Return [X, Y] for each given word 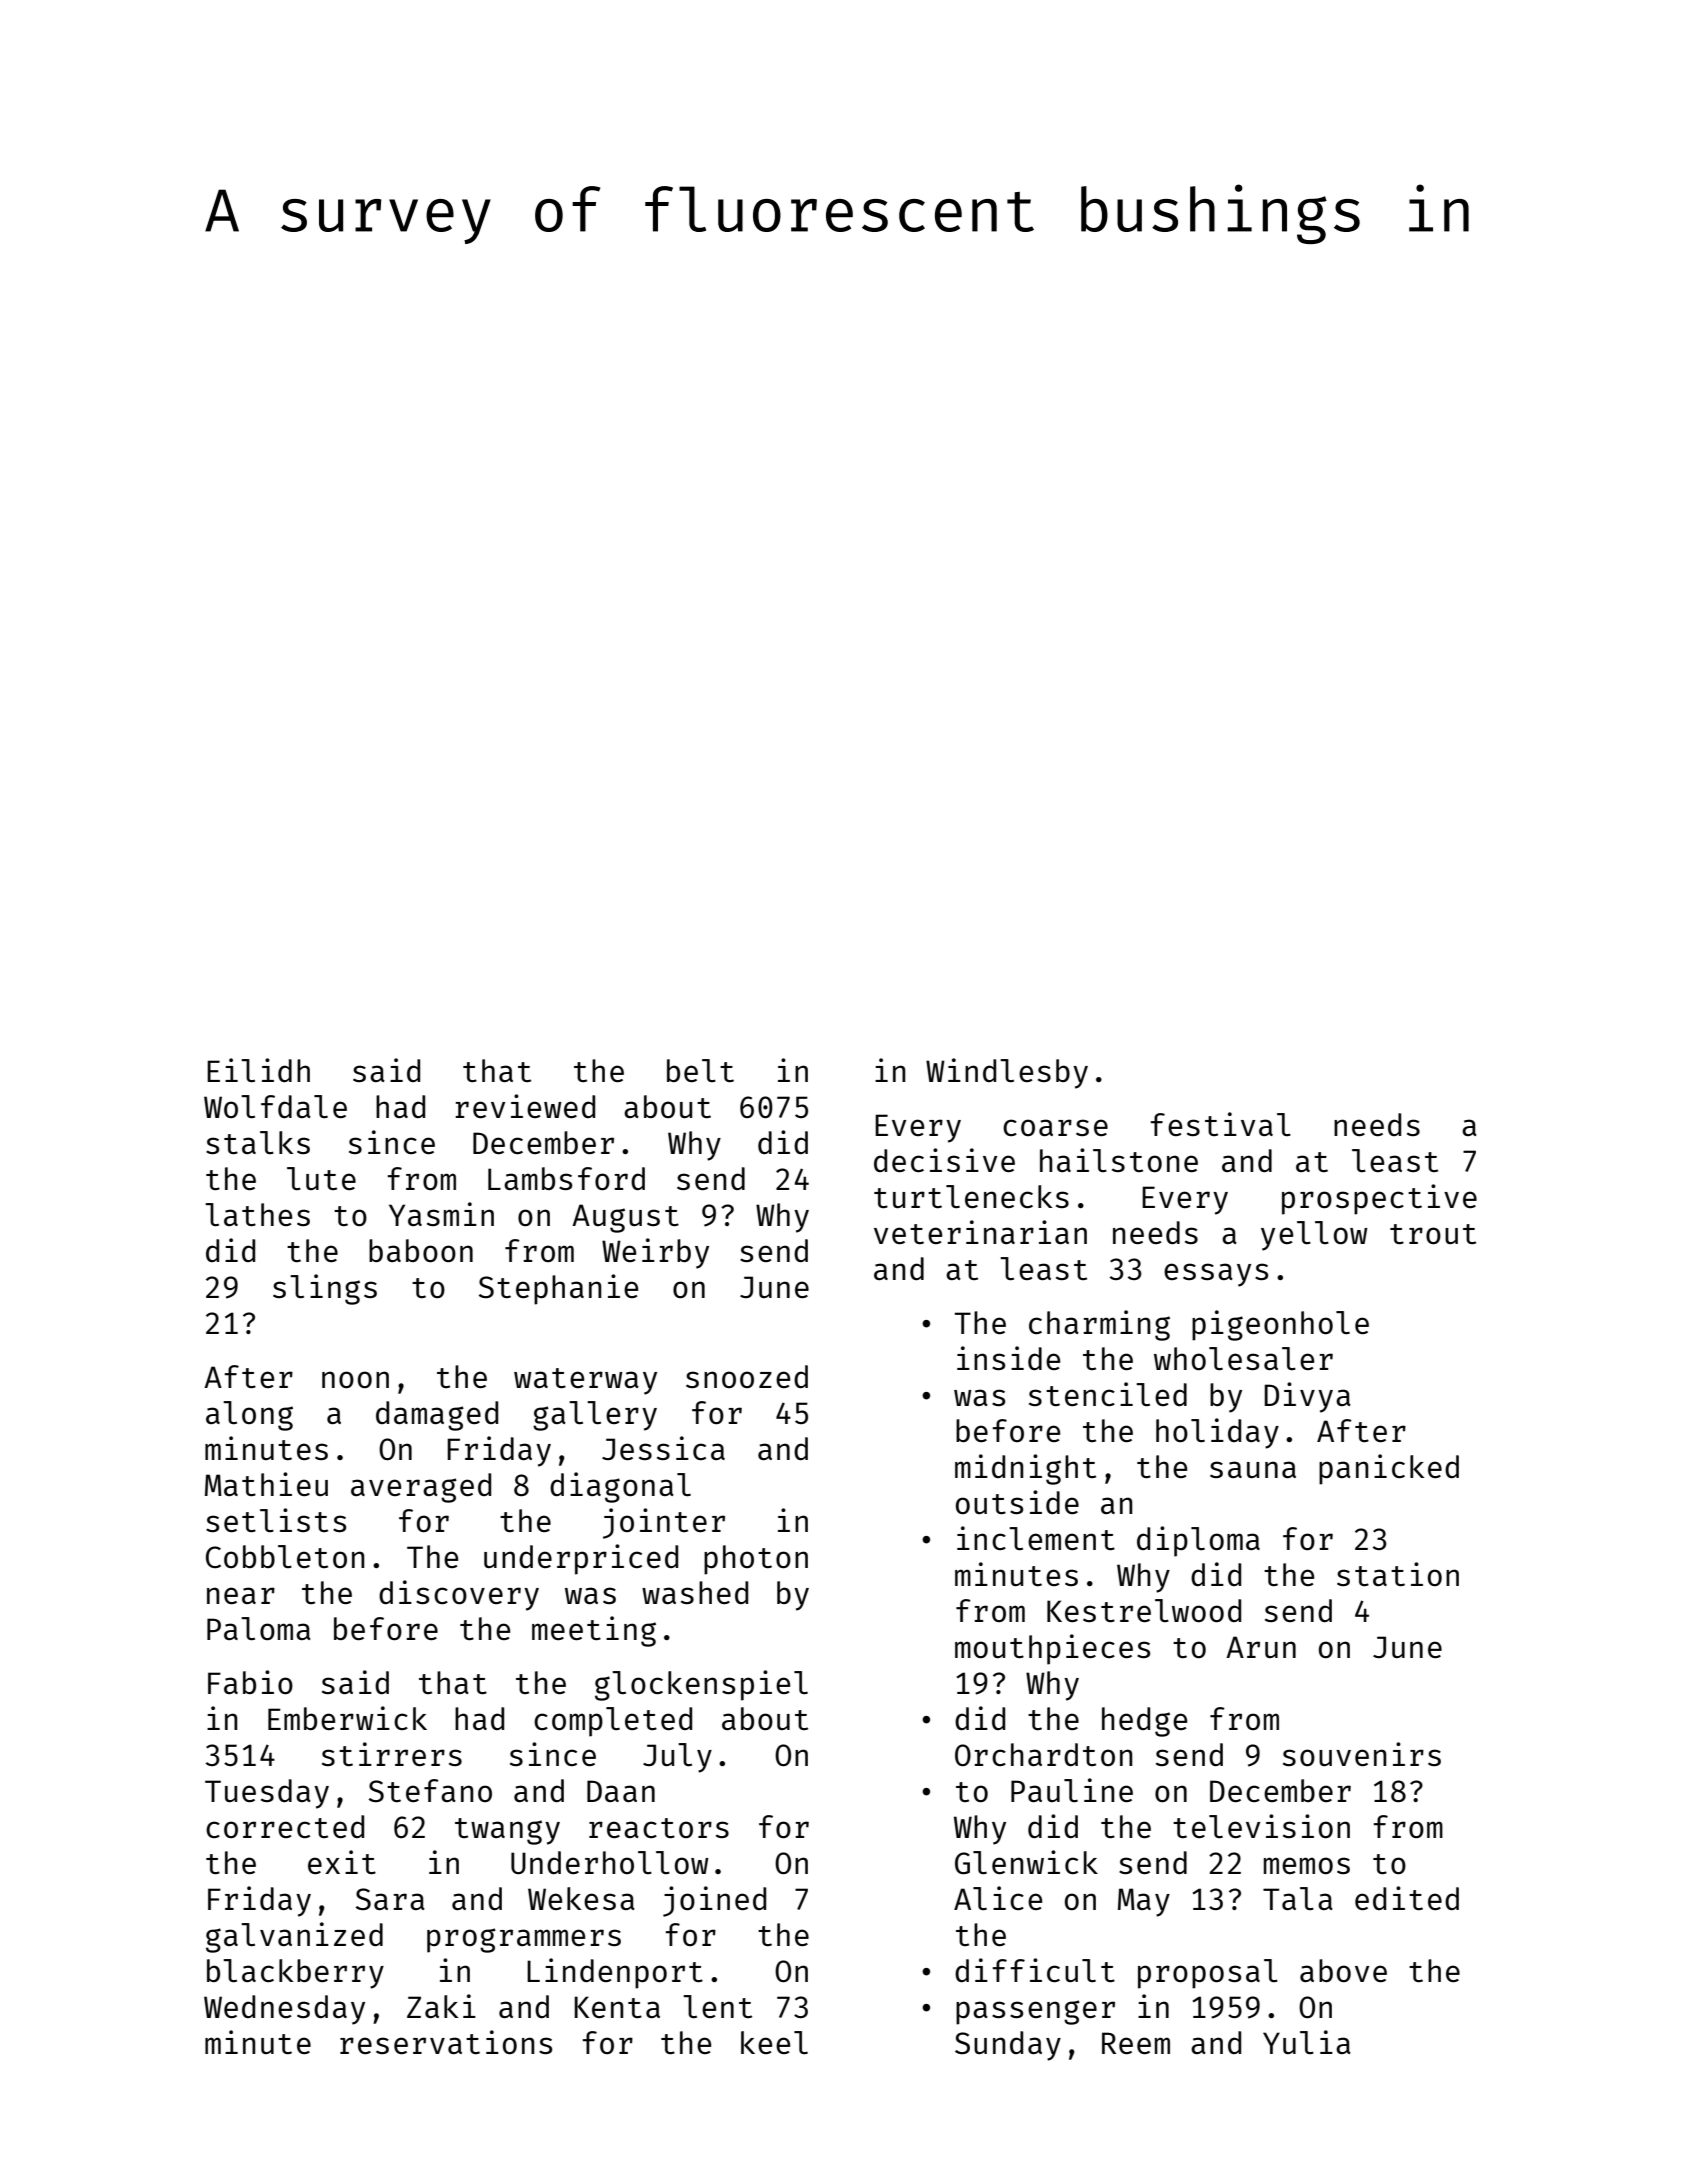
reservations [446, 2042]
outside [1017, 1502]
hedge [1144, 1722]
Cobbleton [285, 1556]
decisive [944, 1160]
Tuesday [267, 1794]
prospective [1379, 1199]
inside [1008, 1358]
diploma [1198, 1541]
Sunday [1008, 2046]
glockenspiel [701, 1685]
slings [325, 1289]
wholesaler [1243, 1358]
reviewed [525, 1106]
